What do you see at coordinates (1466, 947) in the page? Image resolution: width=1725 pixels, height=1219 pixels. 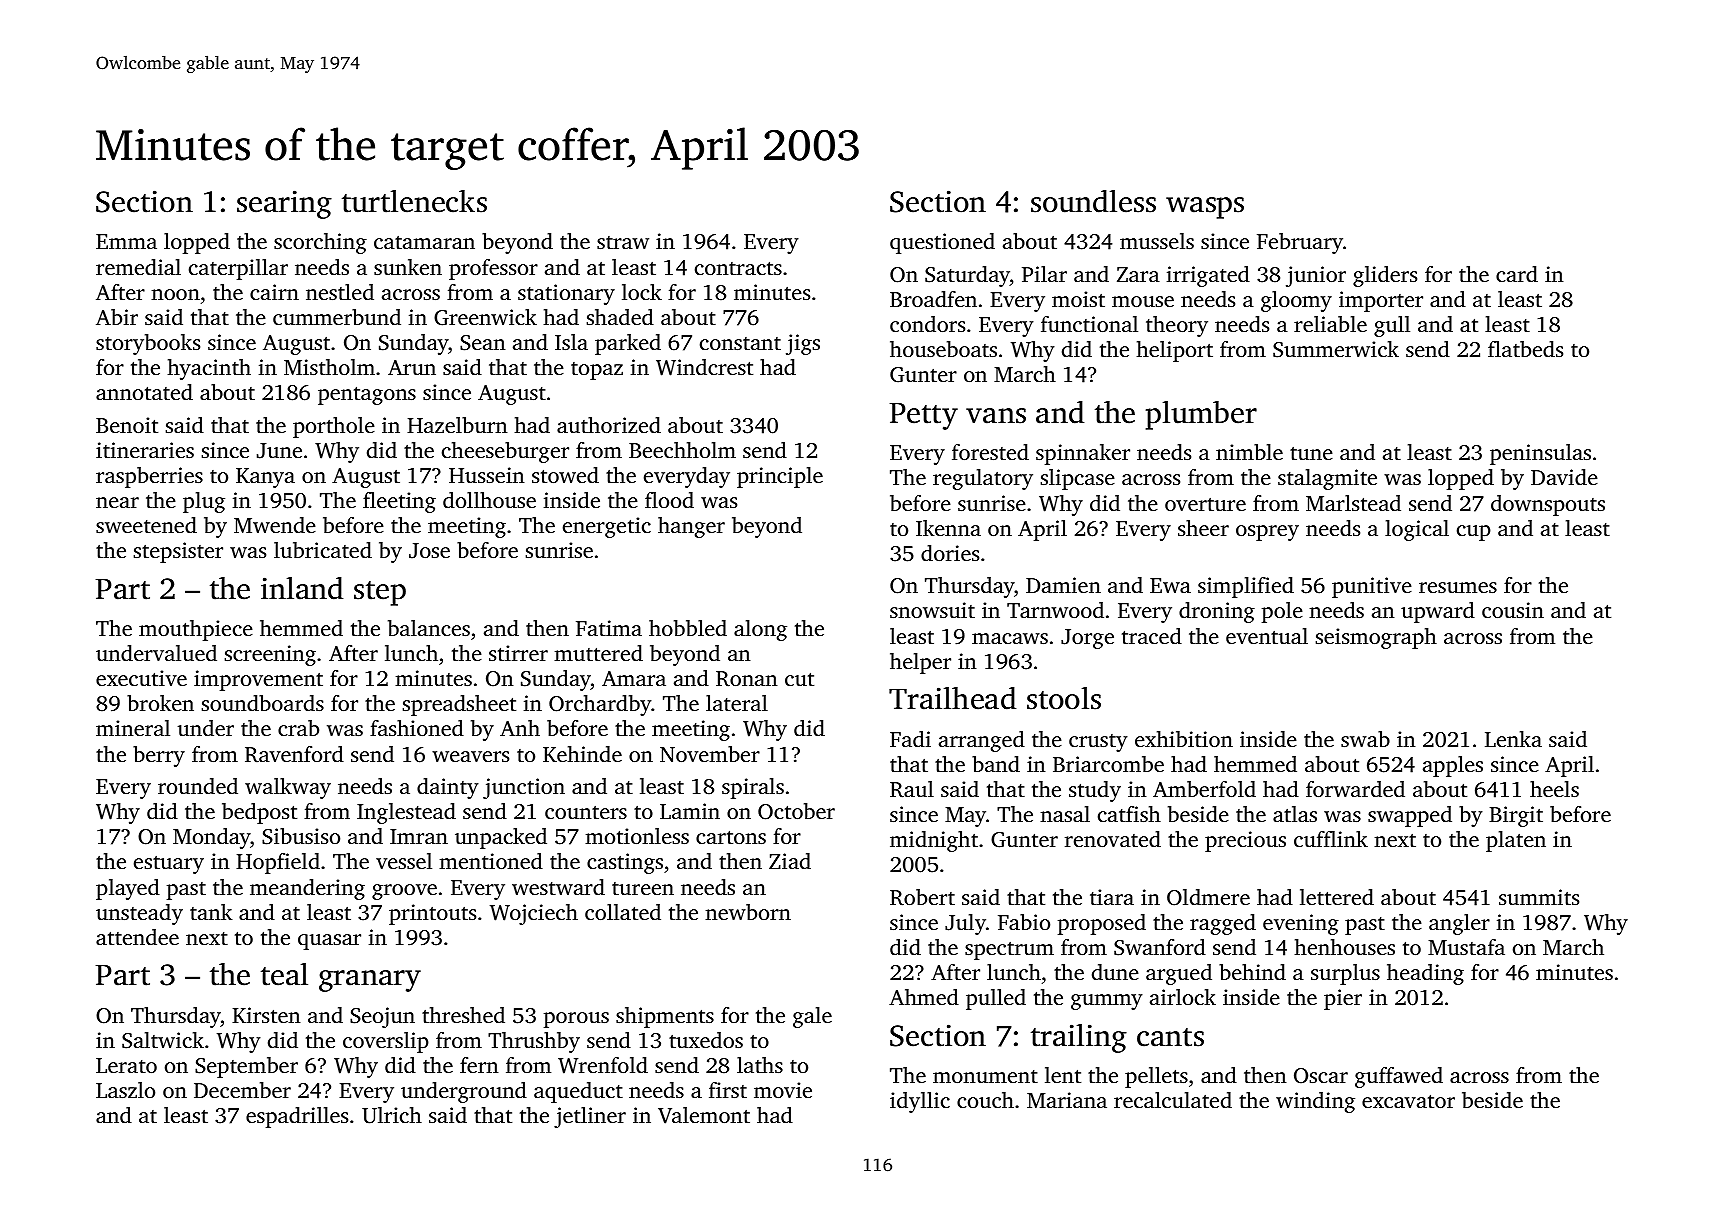 I see `Mustafa` at bounding box center [1466, 947].
